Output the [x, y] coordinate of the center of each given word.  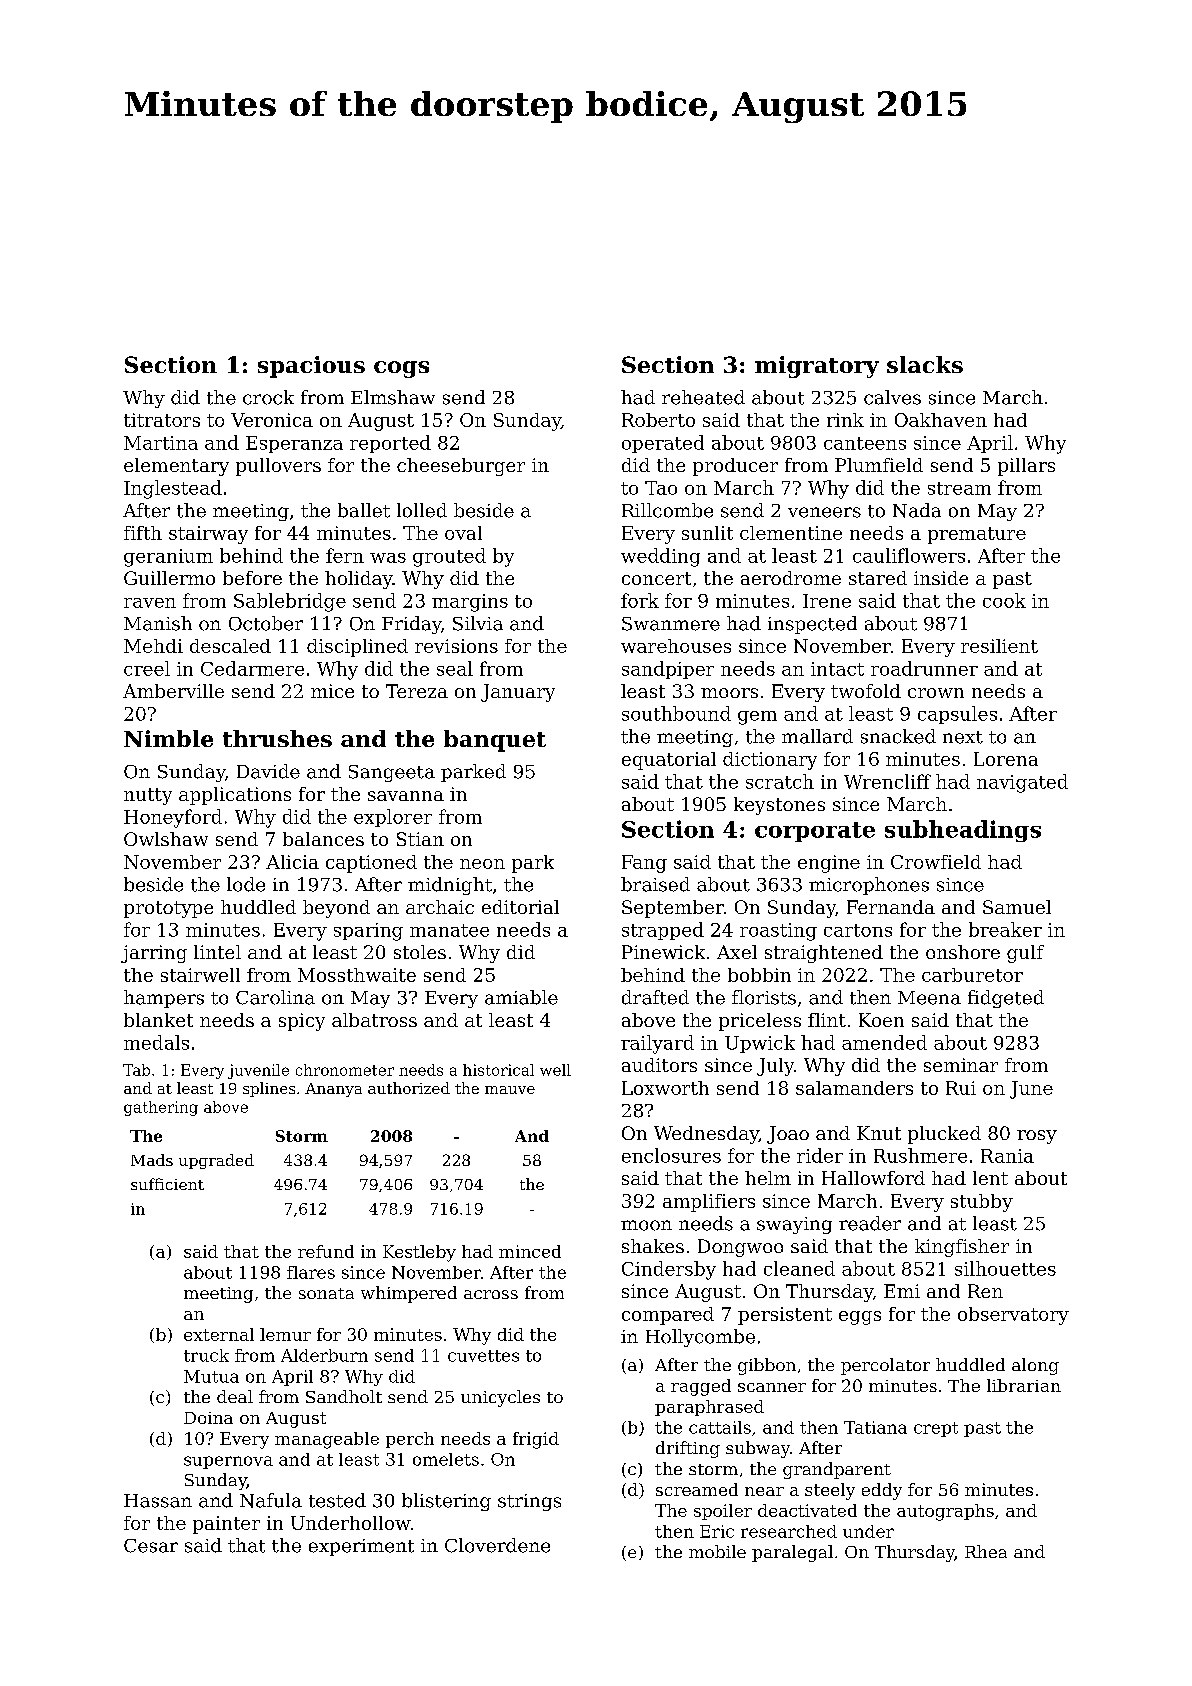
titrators [162, 420]
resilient [999, 646]
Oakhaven [941, 420]
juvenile [258, 1071]
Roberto [658, 420]
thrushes [277, 738]
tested [337, 1500]
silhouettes [1005, 1268]
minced [530, 1251]
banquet [495, 741]
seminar [961, 1065]
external [219, 1334]
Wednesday [706, 1135]
